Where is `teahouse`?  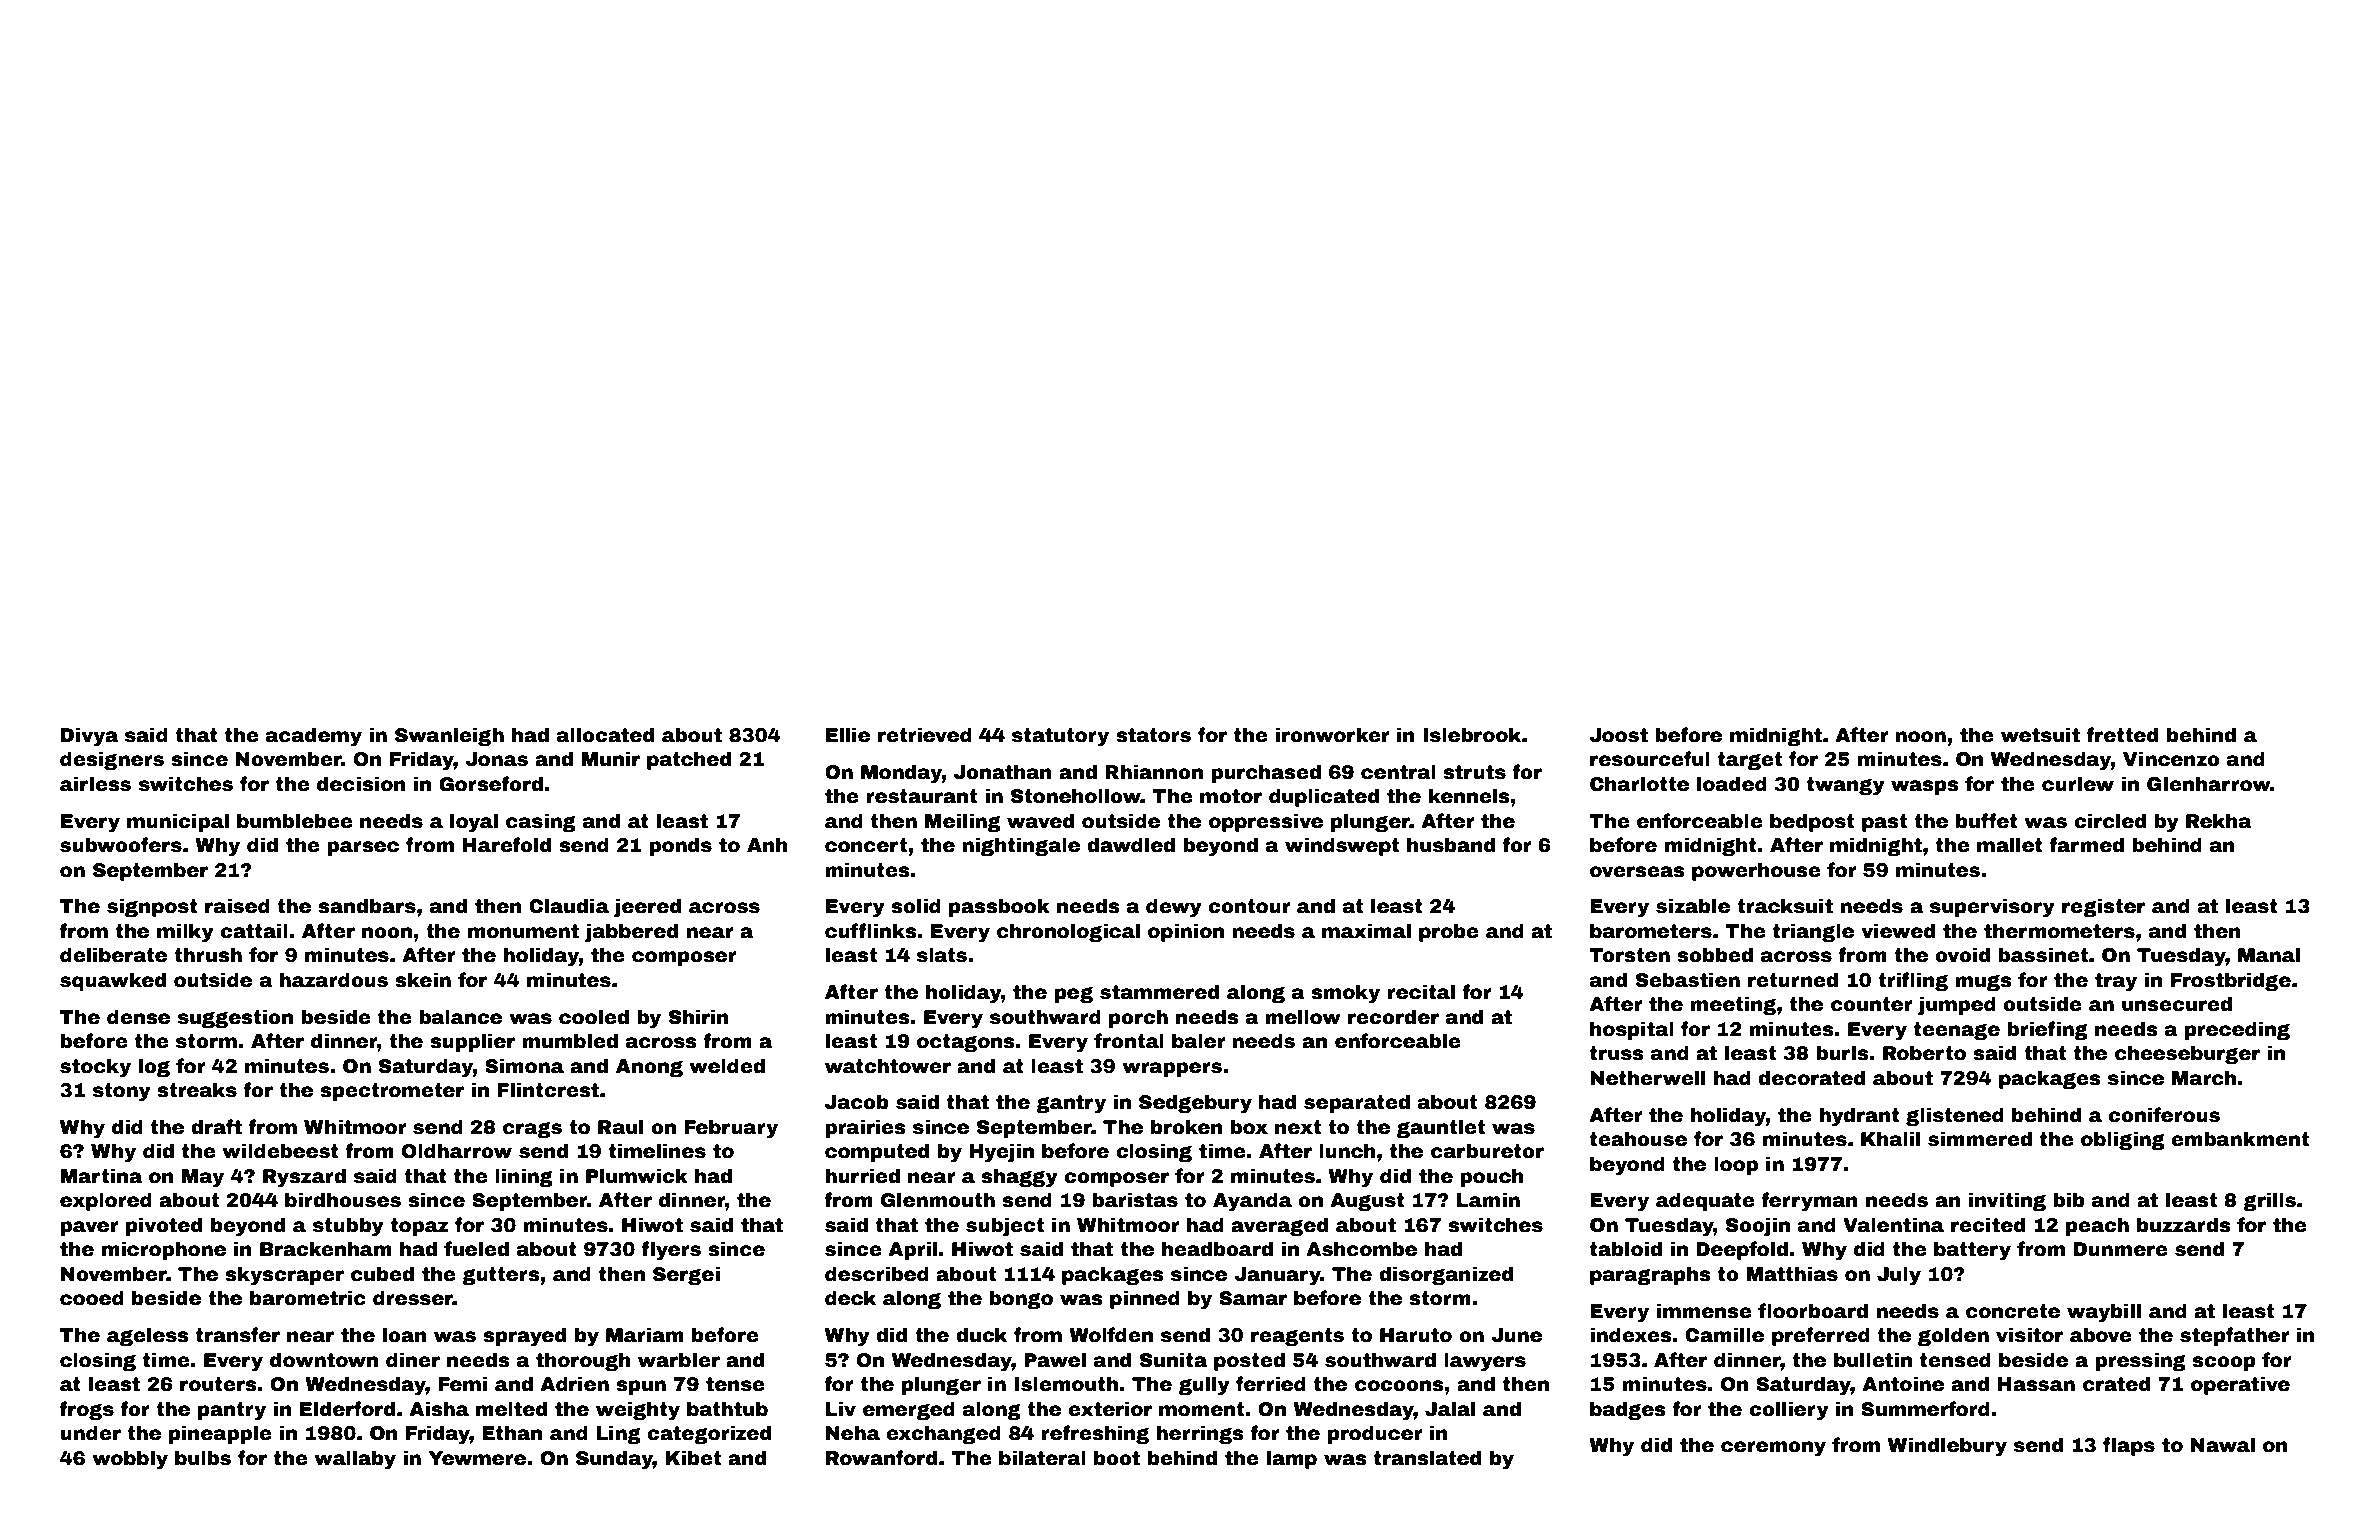 teahouse is located at coordinates (1638, 1139).
